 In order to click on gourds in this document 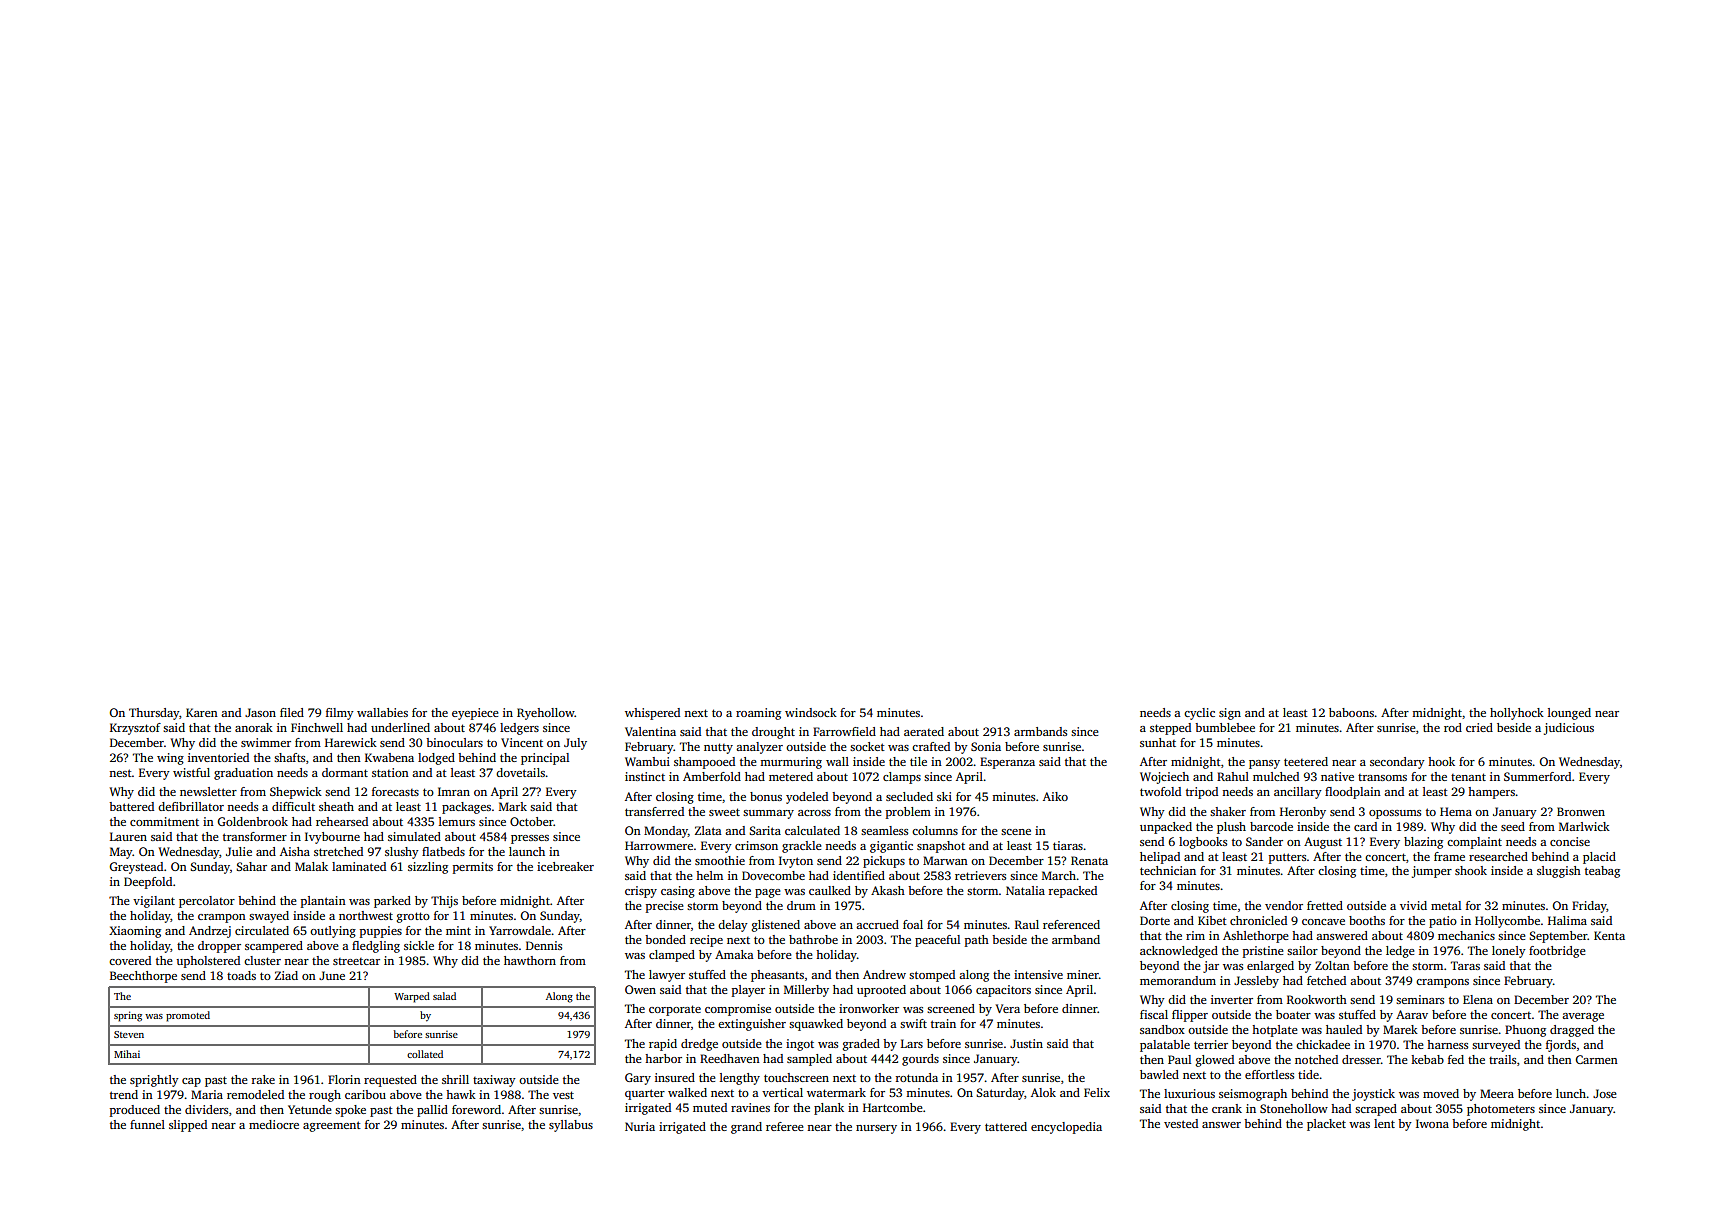, I will do `click(920, 1060)`.
